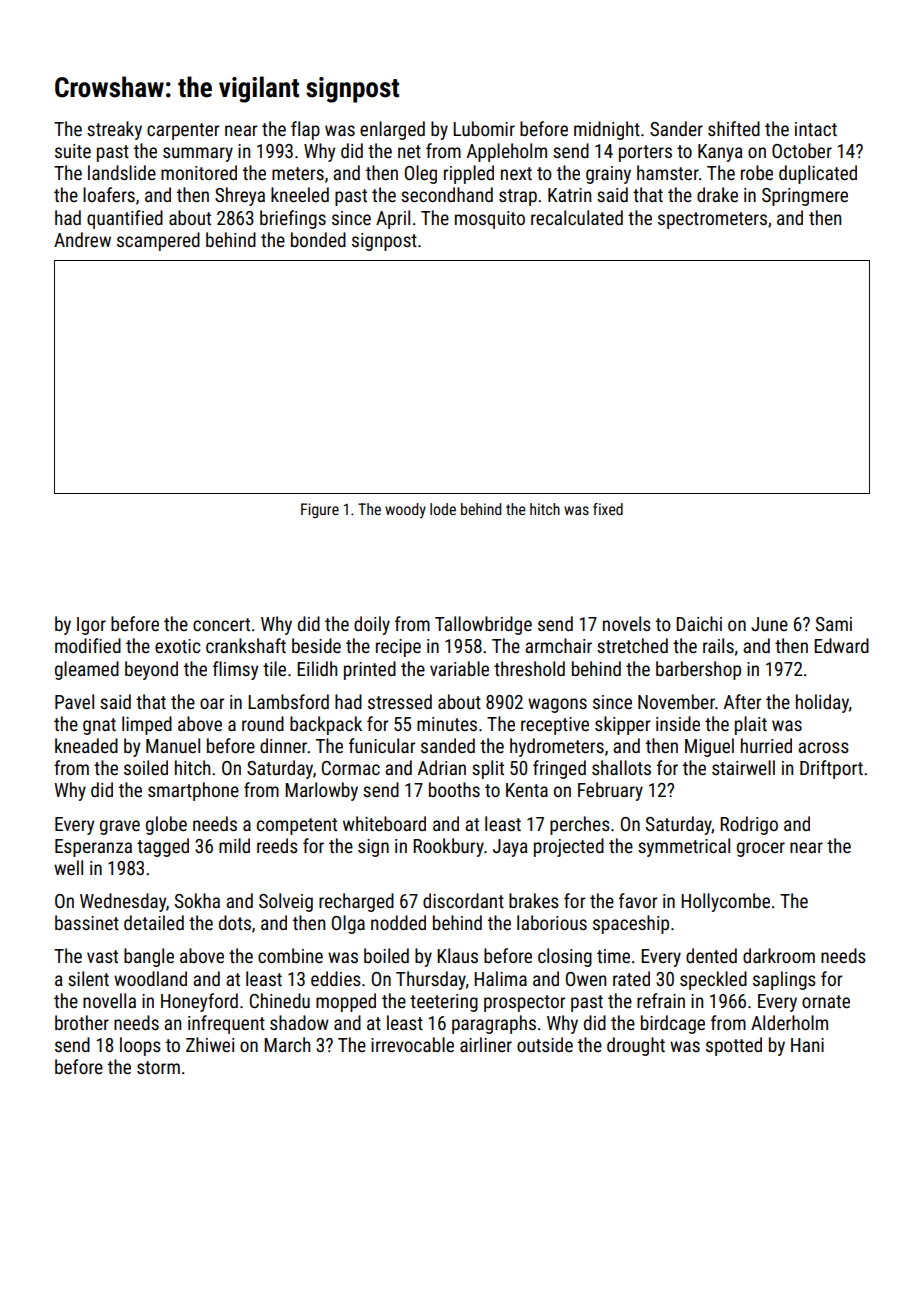  I want to click on smartphone, so click(193, 791).
